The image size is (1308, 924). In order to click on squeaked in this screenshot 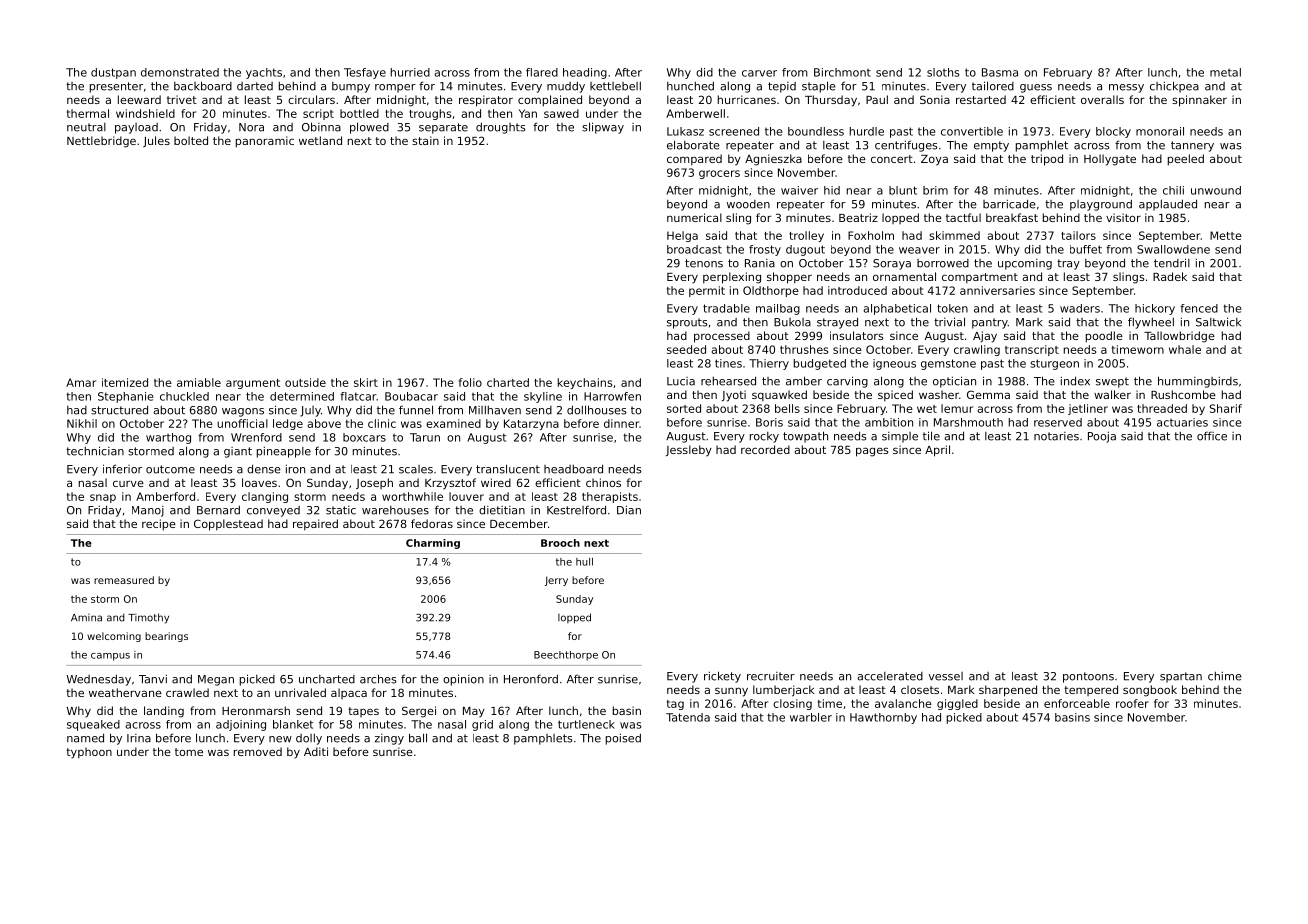, I will do `click(93, 725)`.
